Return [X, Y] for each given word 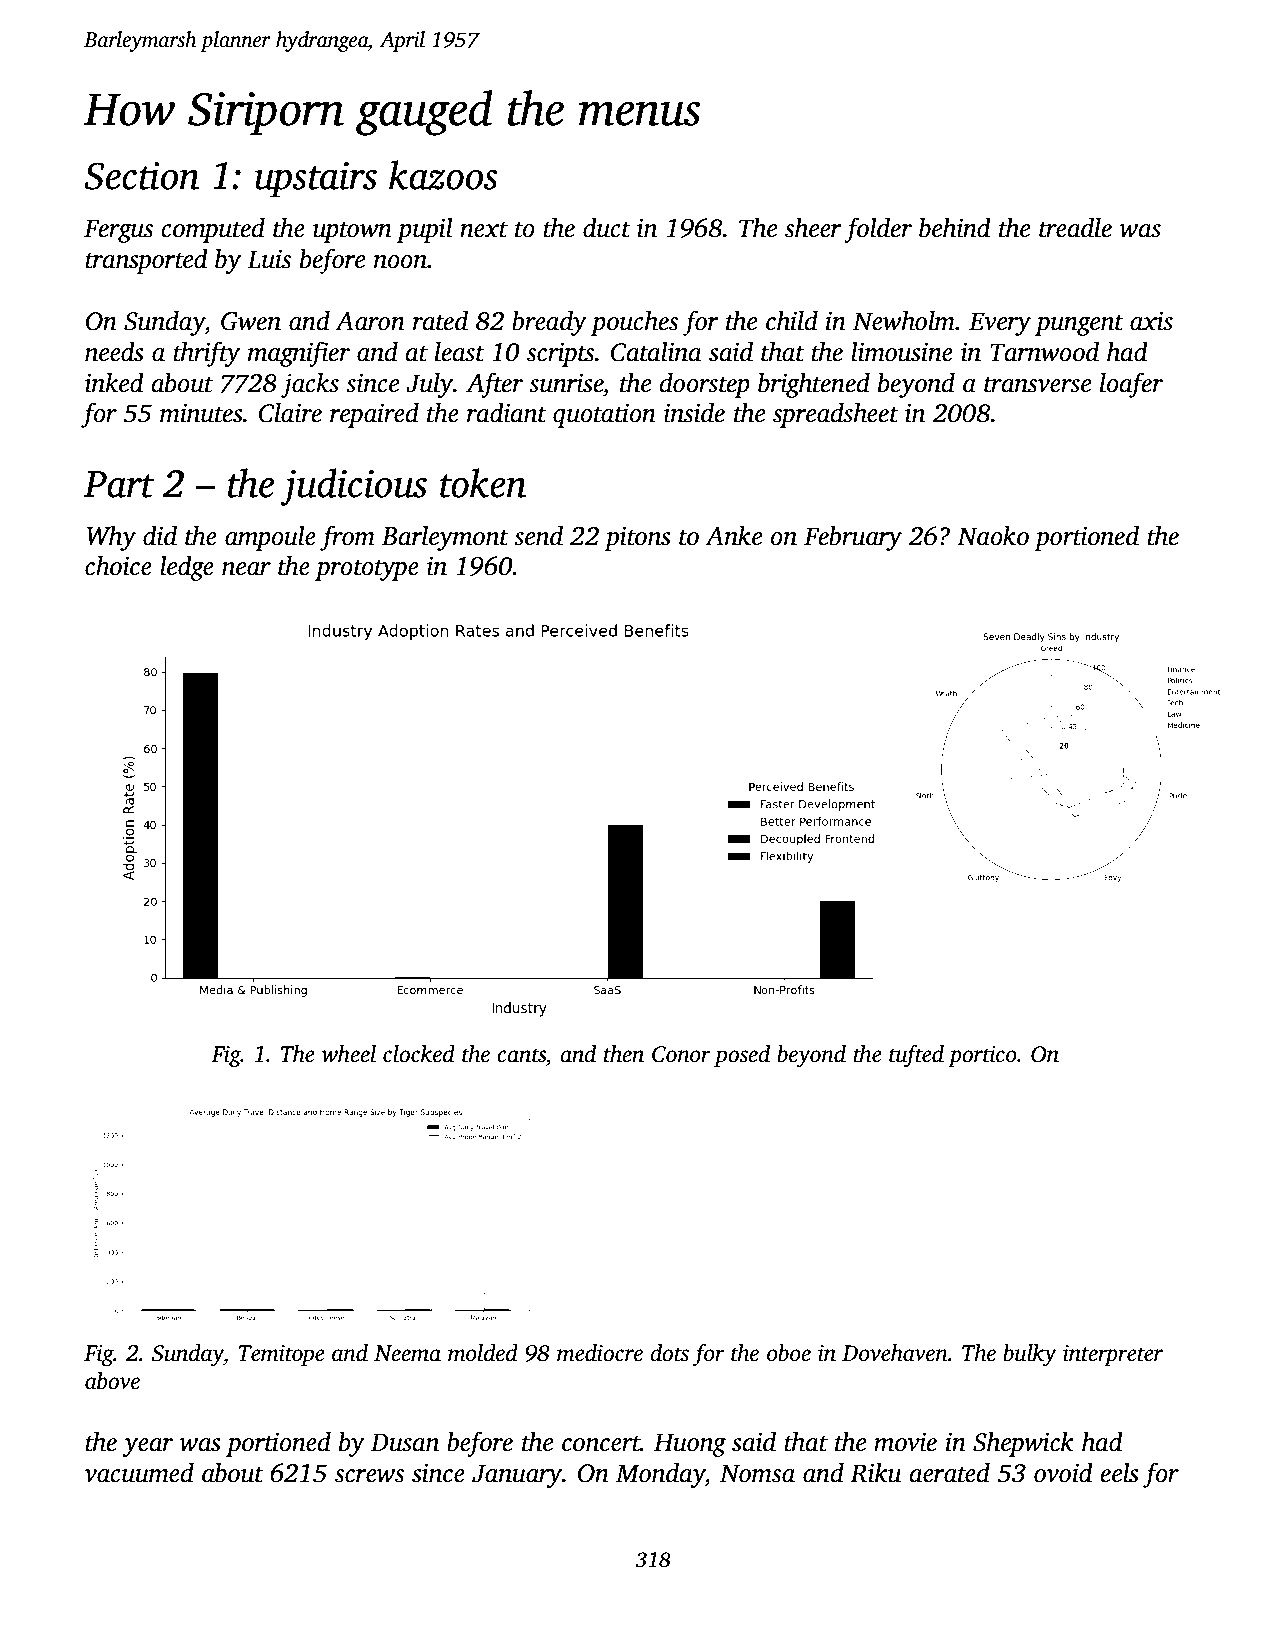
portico [982, 1056]
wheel [348, 1054]
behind [955, 227]
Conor [681, 1054]
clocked [419, 1054]
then [624, 1054]
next [484, 230]
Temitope [281, 1355]
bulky [1030, 1355]
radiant [507, 412]
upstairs [316, 180]
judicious [353, 487]
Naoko [993, 535]
